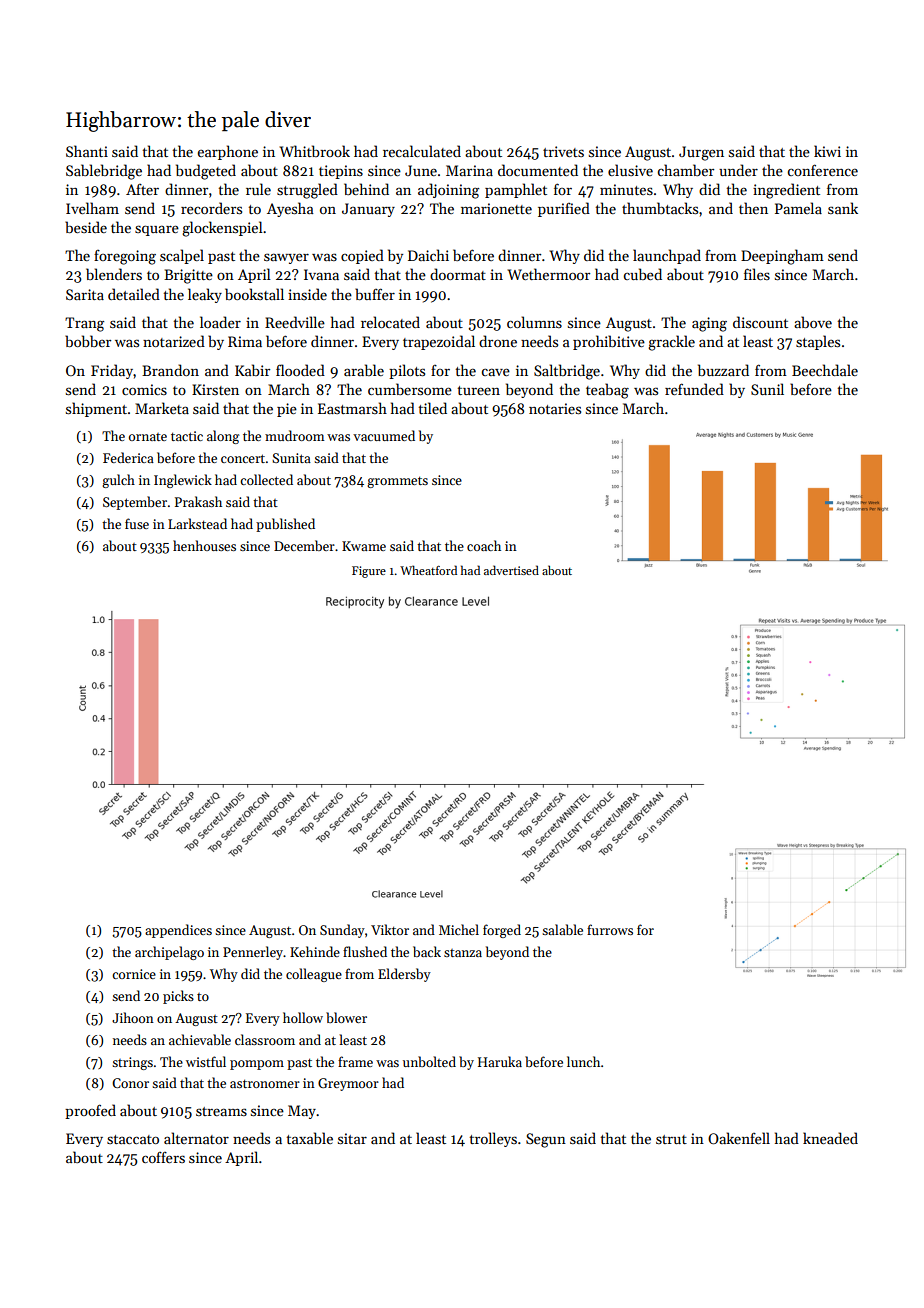  What do you see at coordinates (660, 208) in the page?
I see `thumbtacks` at bounding box center [660, 208].
